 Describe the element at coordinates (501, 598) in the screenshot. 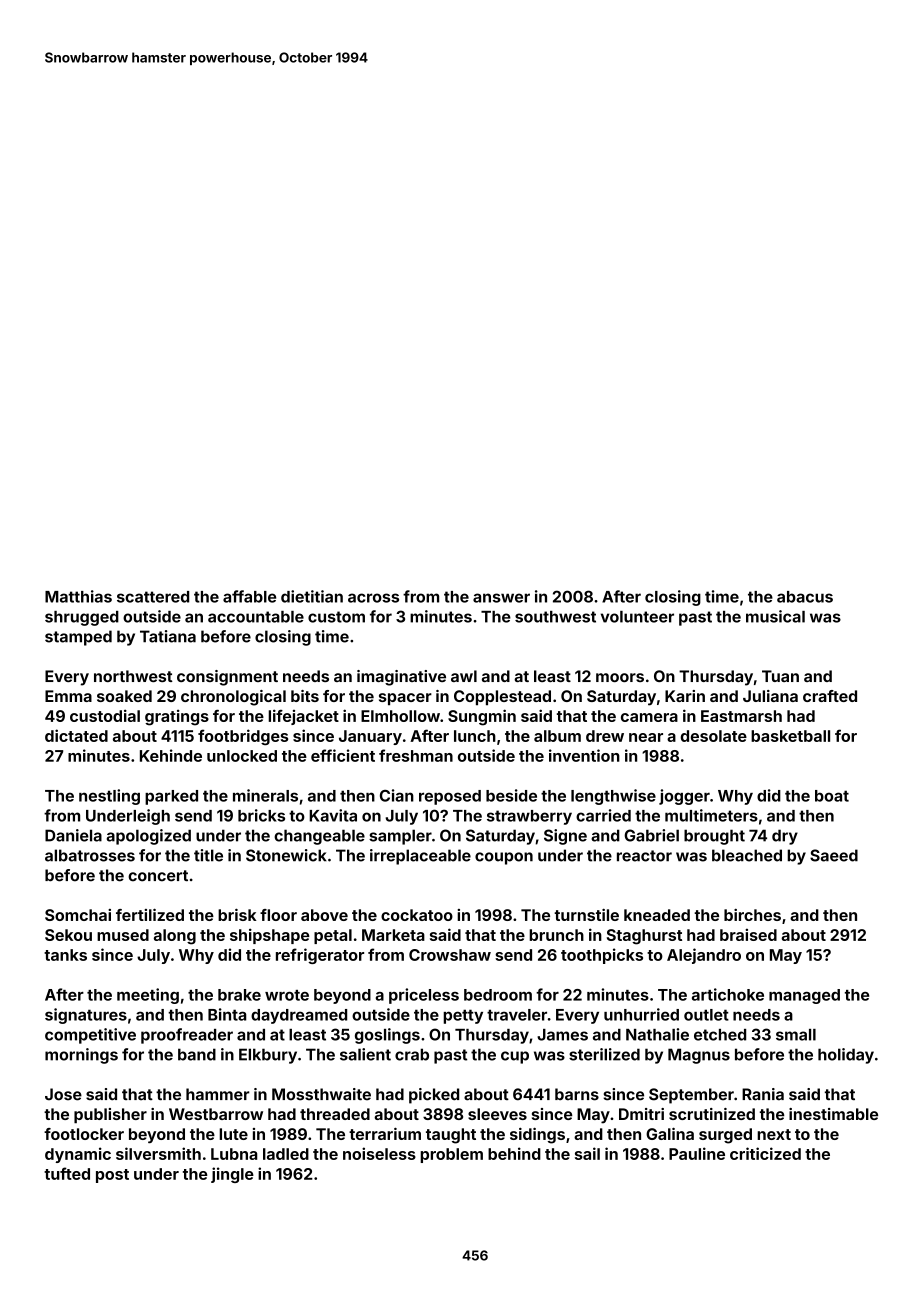

I see `answer` at that location.
